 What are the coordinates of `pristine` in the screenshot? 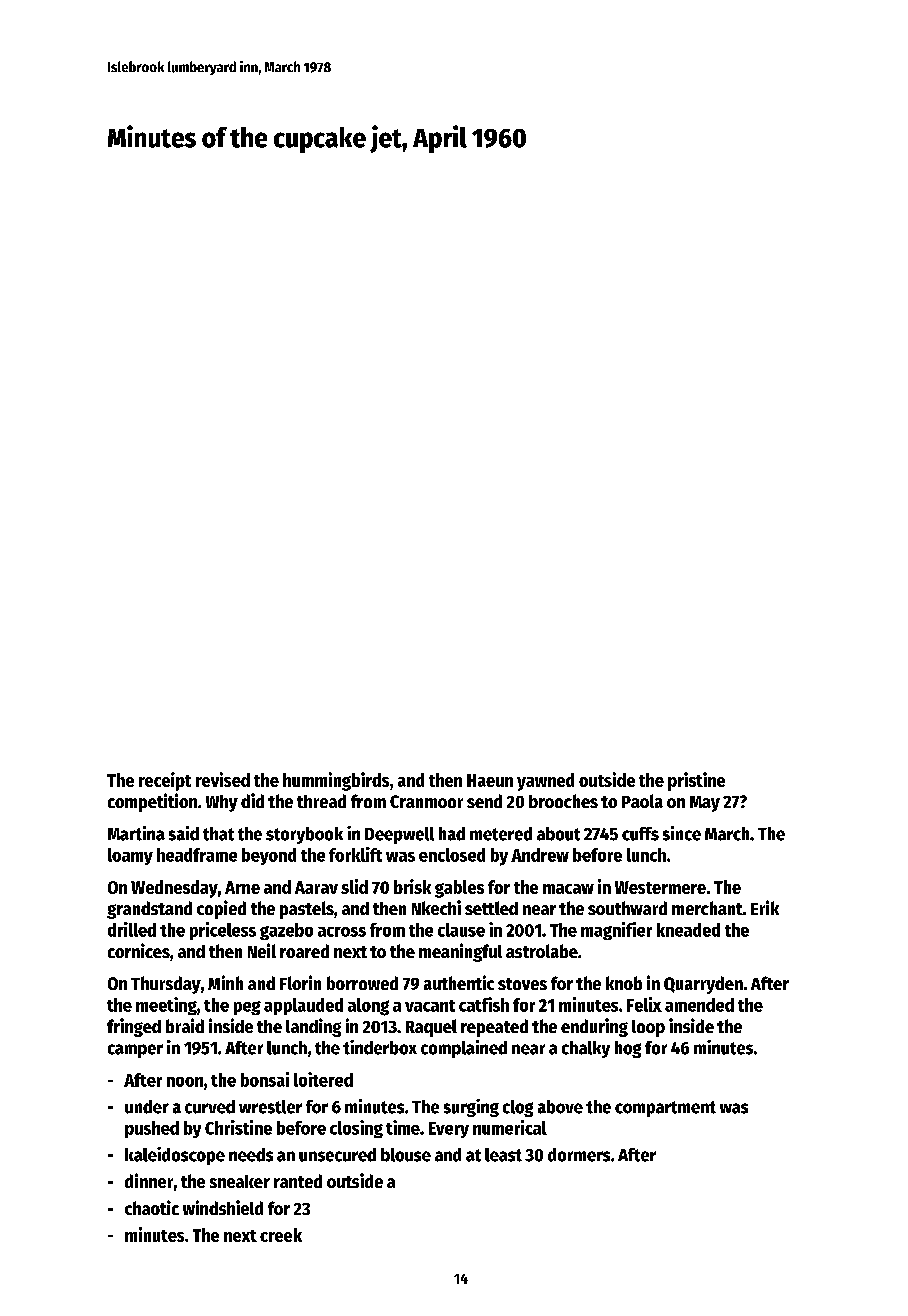 It's located at (696, 781).
